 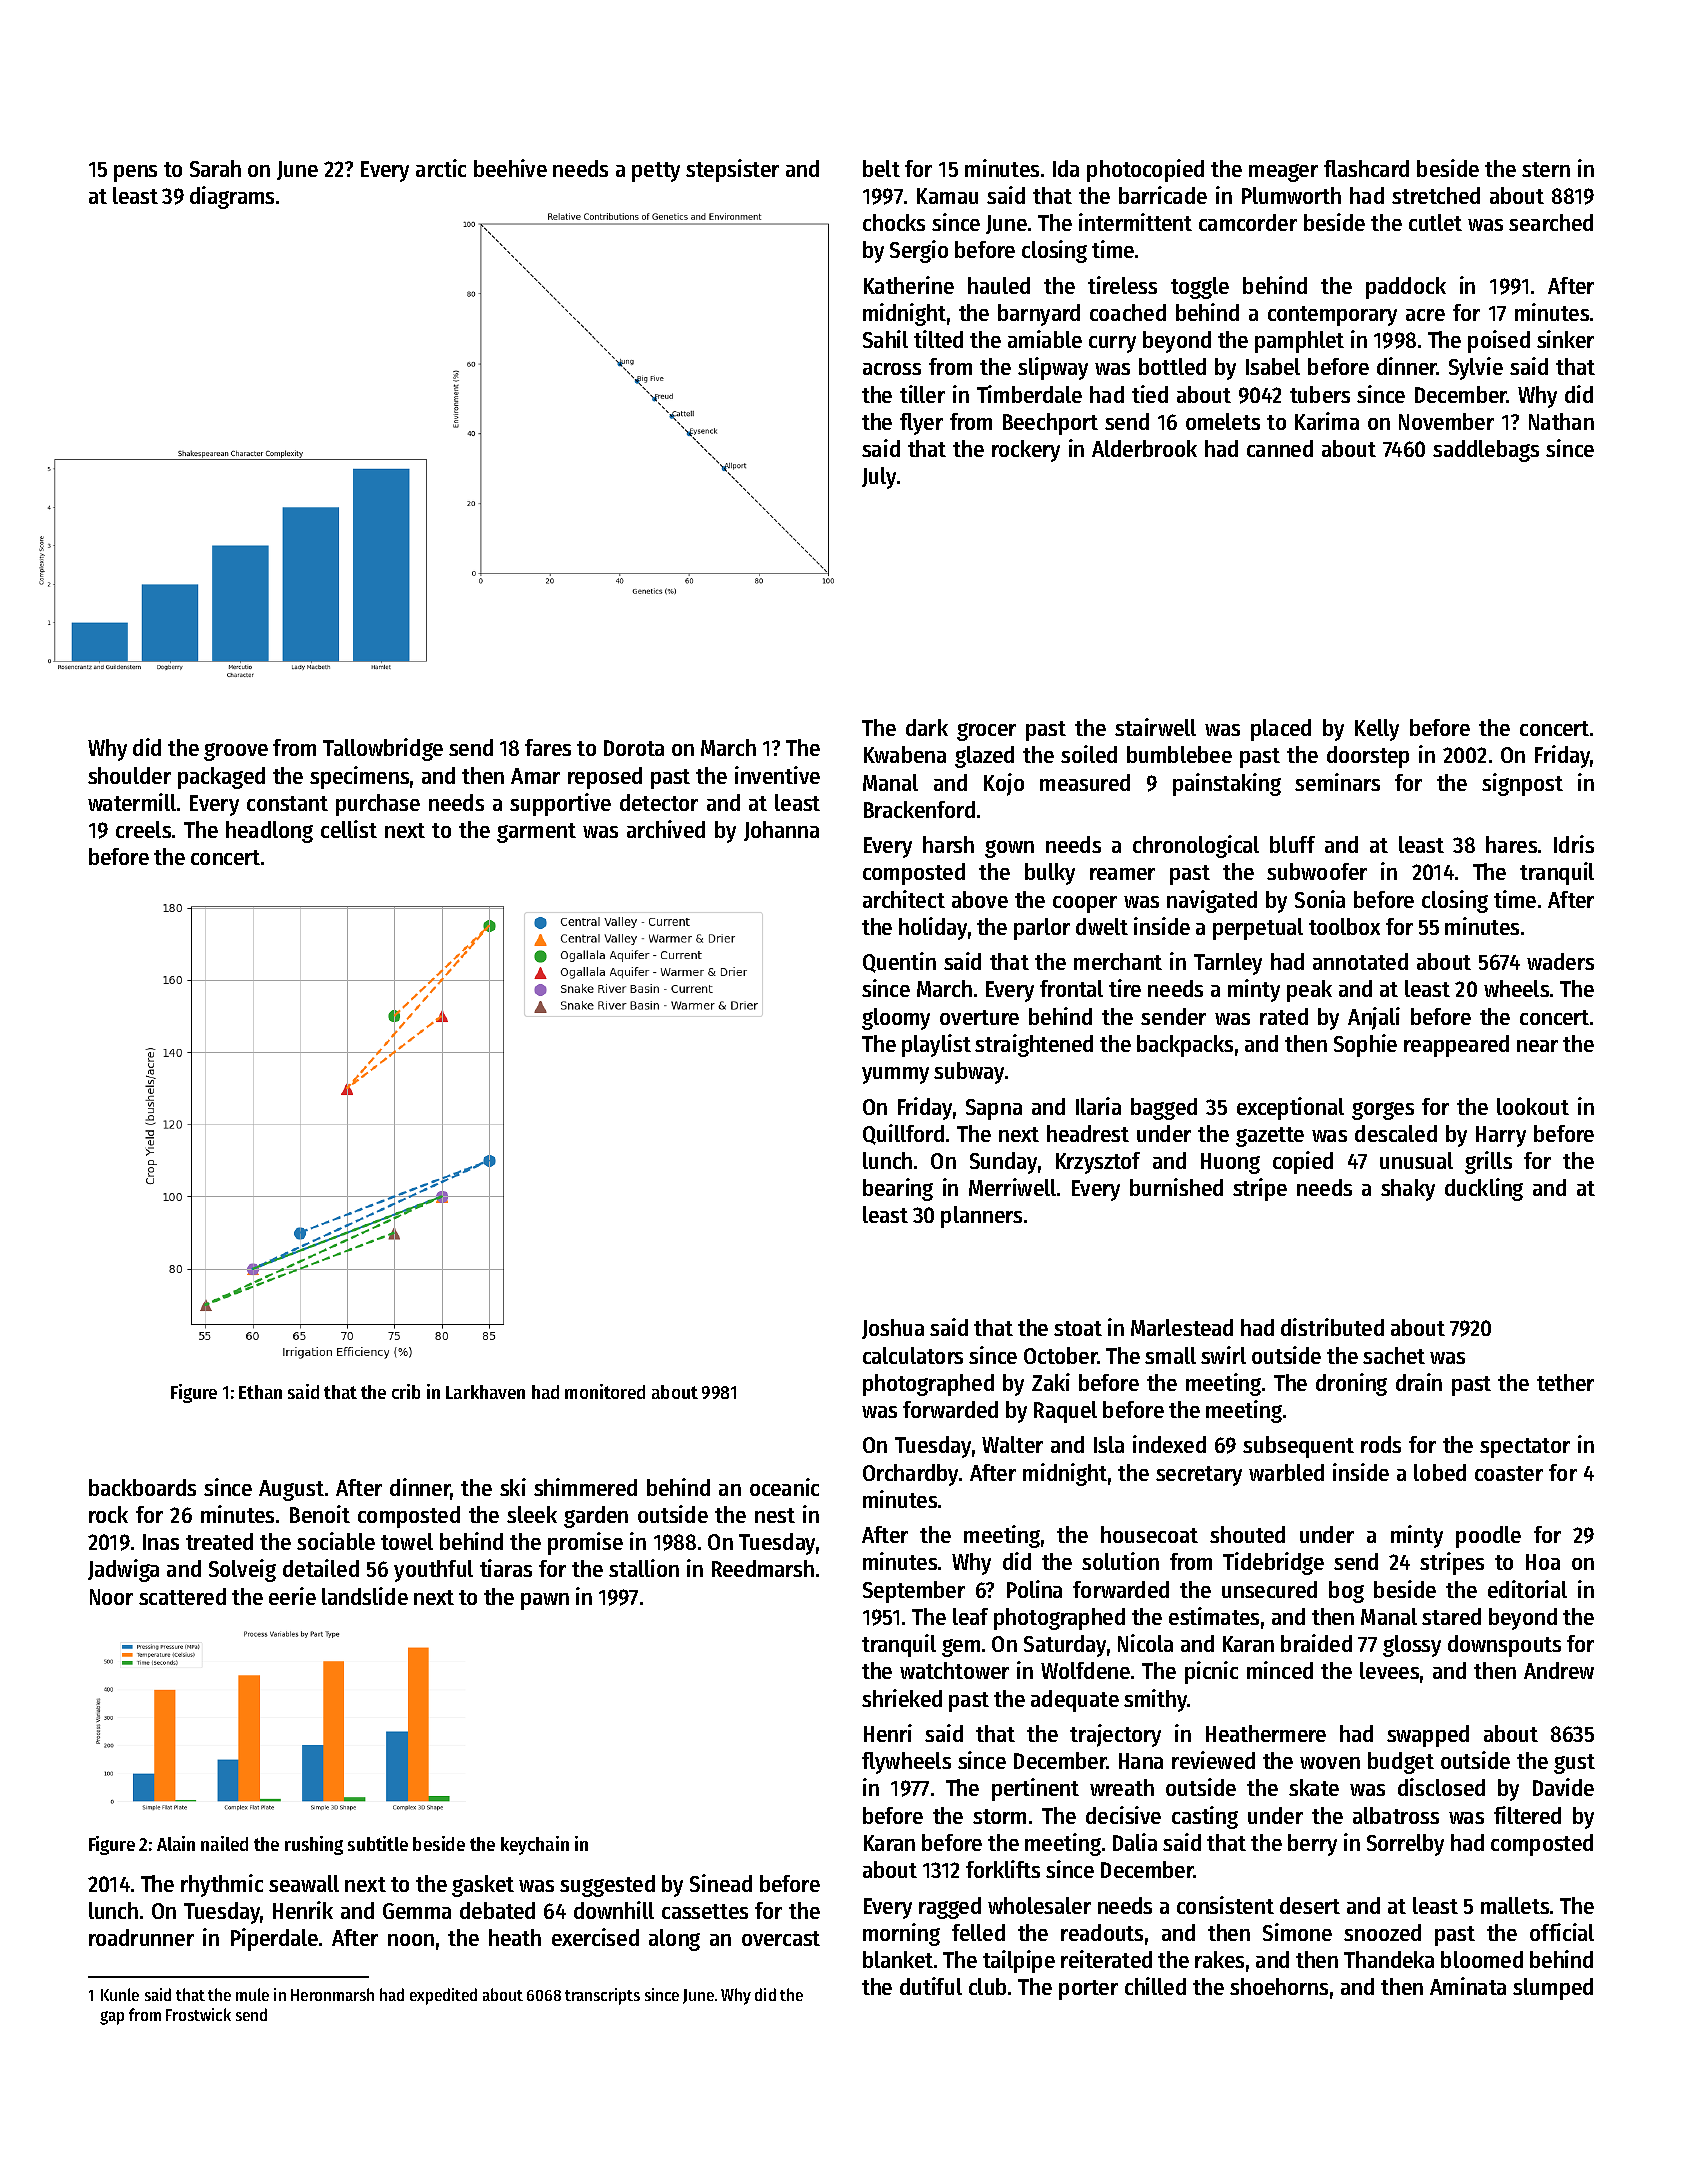 What do you see at coordinates (1435, 222) in the screenshot?
I see `cutlet` at bounding box center [1435, 222].
